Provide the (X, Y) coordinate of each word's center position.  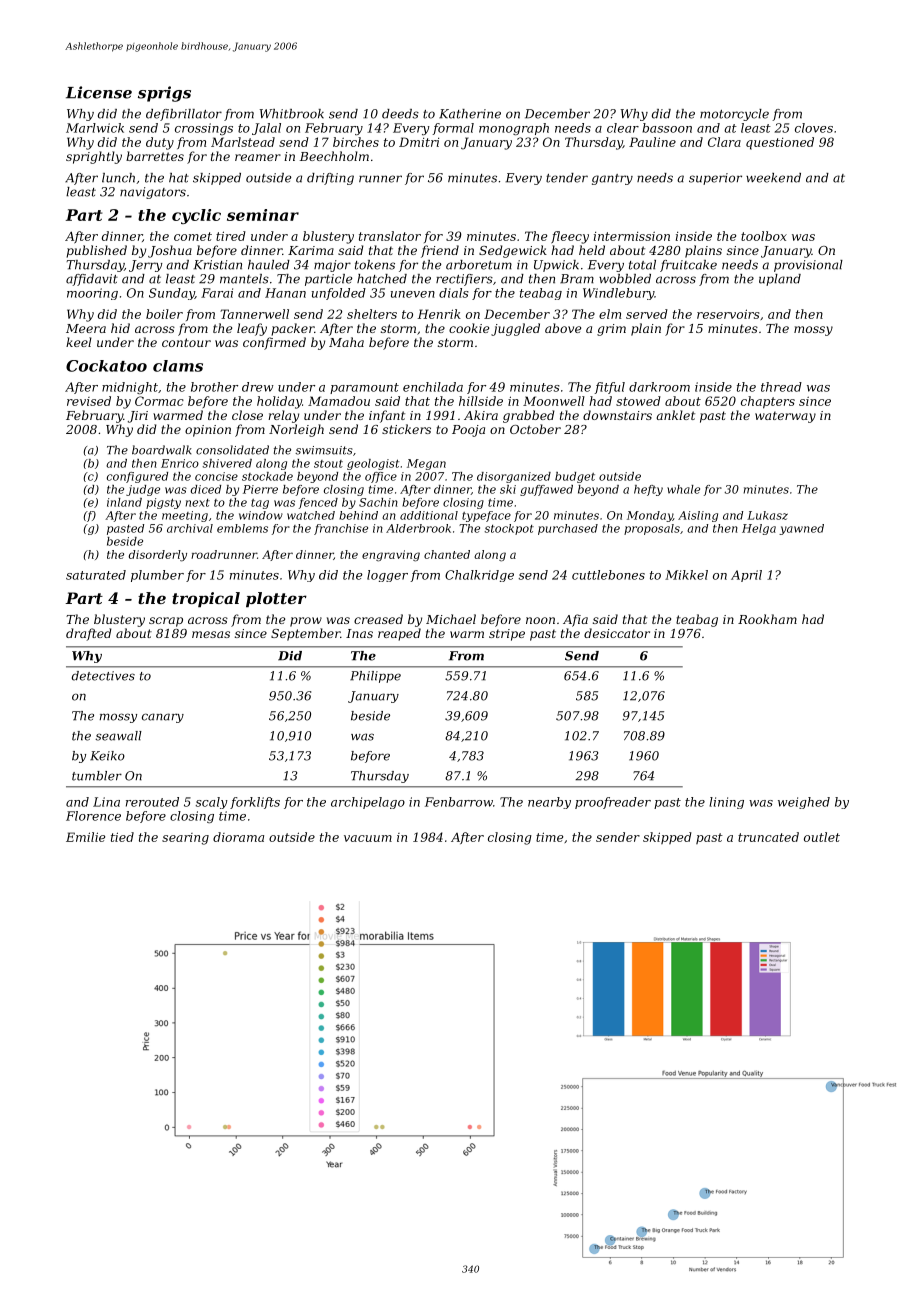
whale (683, 489)
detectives (103, 676)
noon (540, 620)
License (99, 92)
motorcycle (734, 115)
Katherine (470, 114)
